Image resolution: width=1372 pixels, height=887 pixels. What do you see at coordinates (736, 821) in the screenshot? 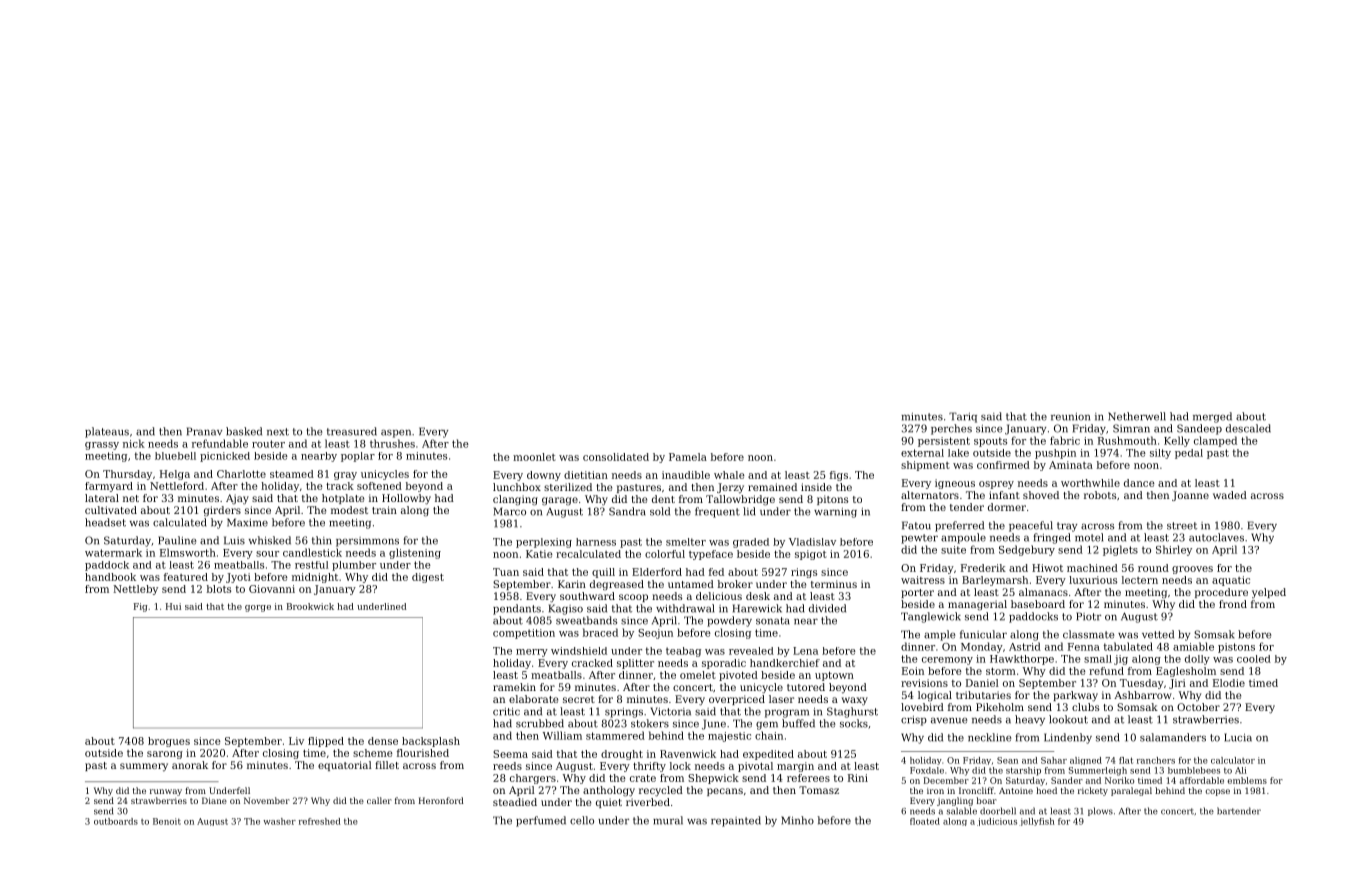
I see `repainted` at bounding box center [736, 821].
